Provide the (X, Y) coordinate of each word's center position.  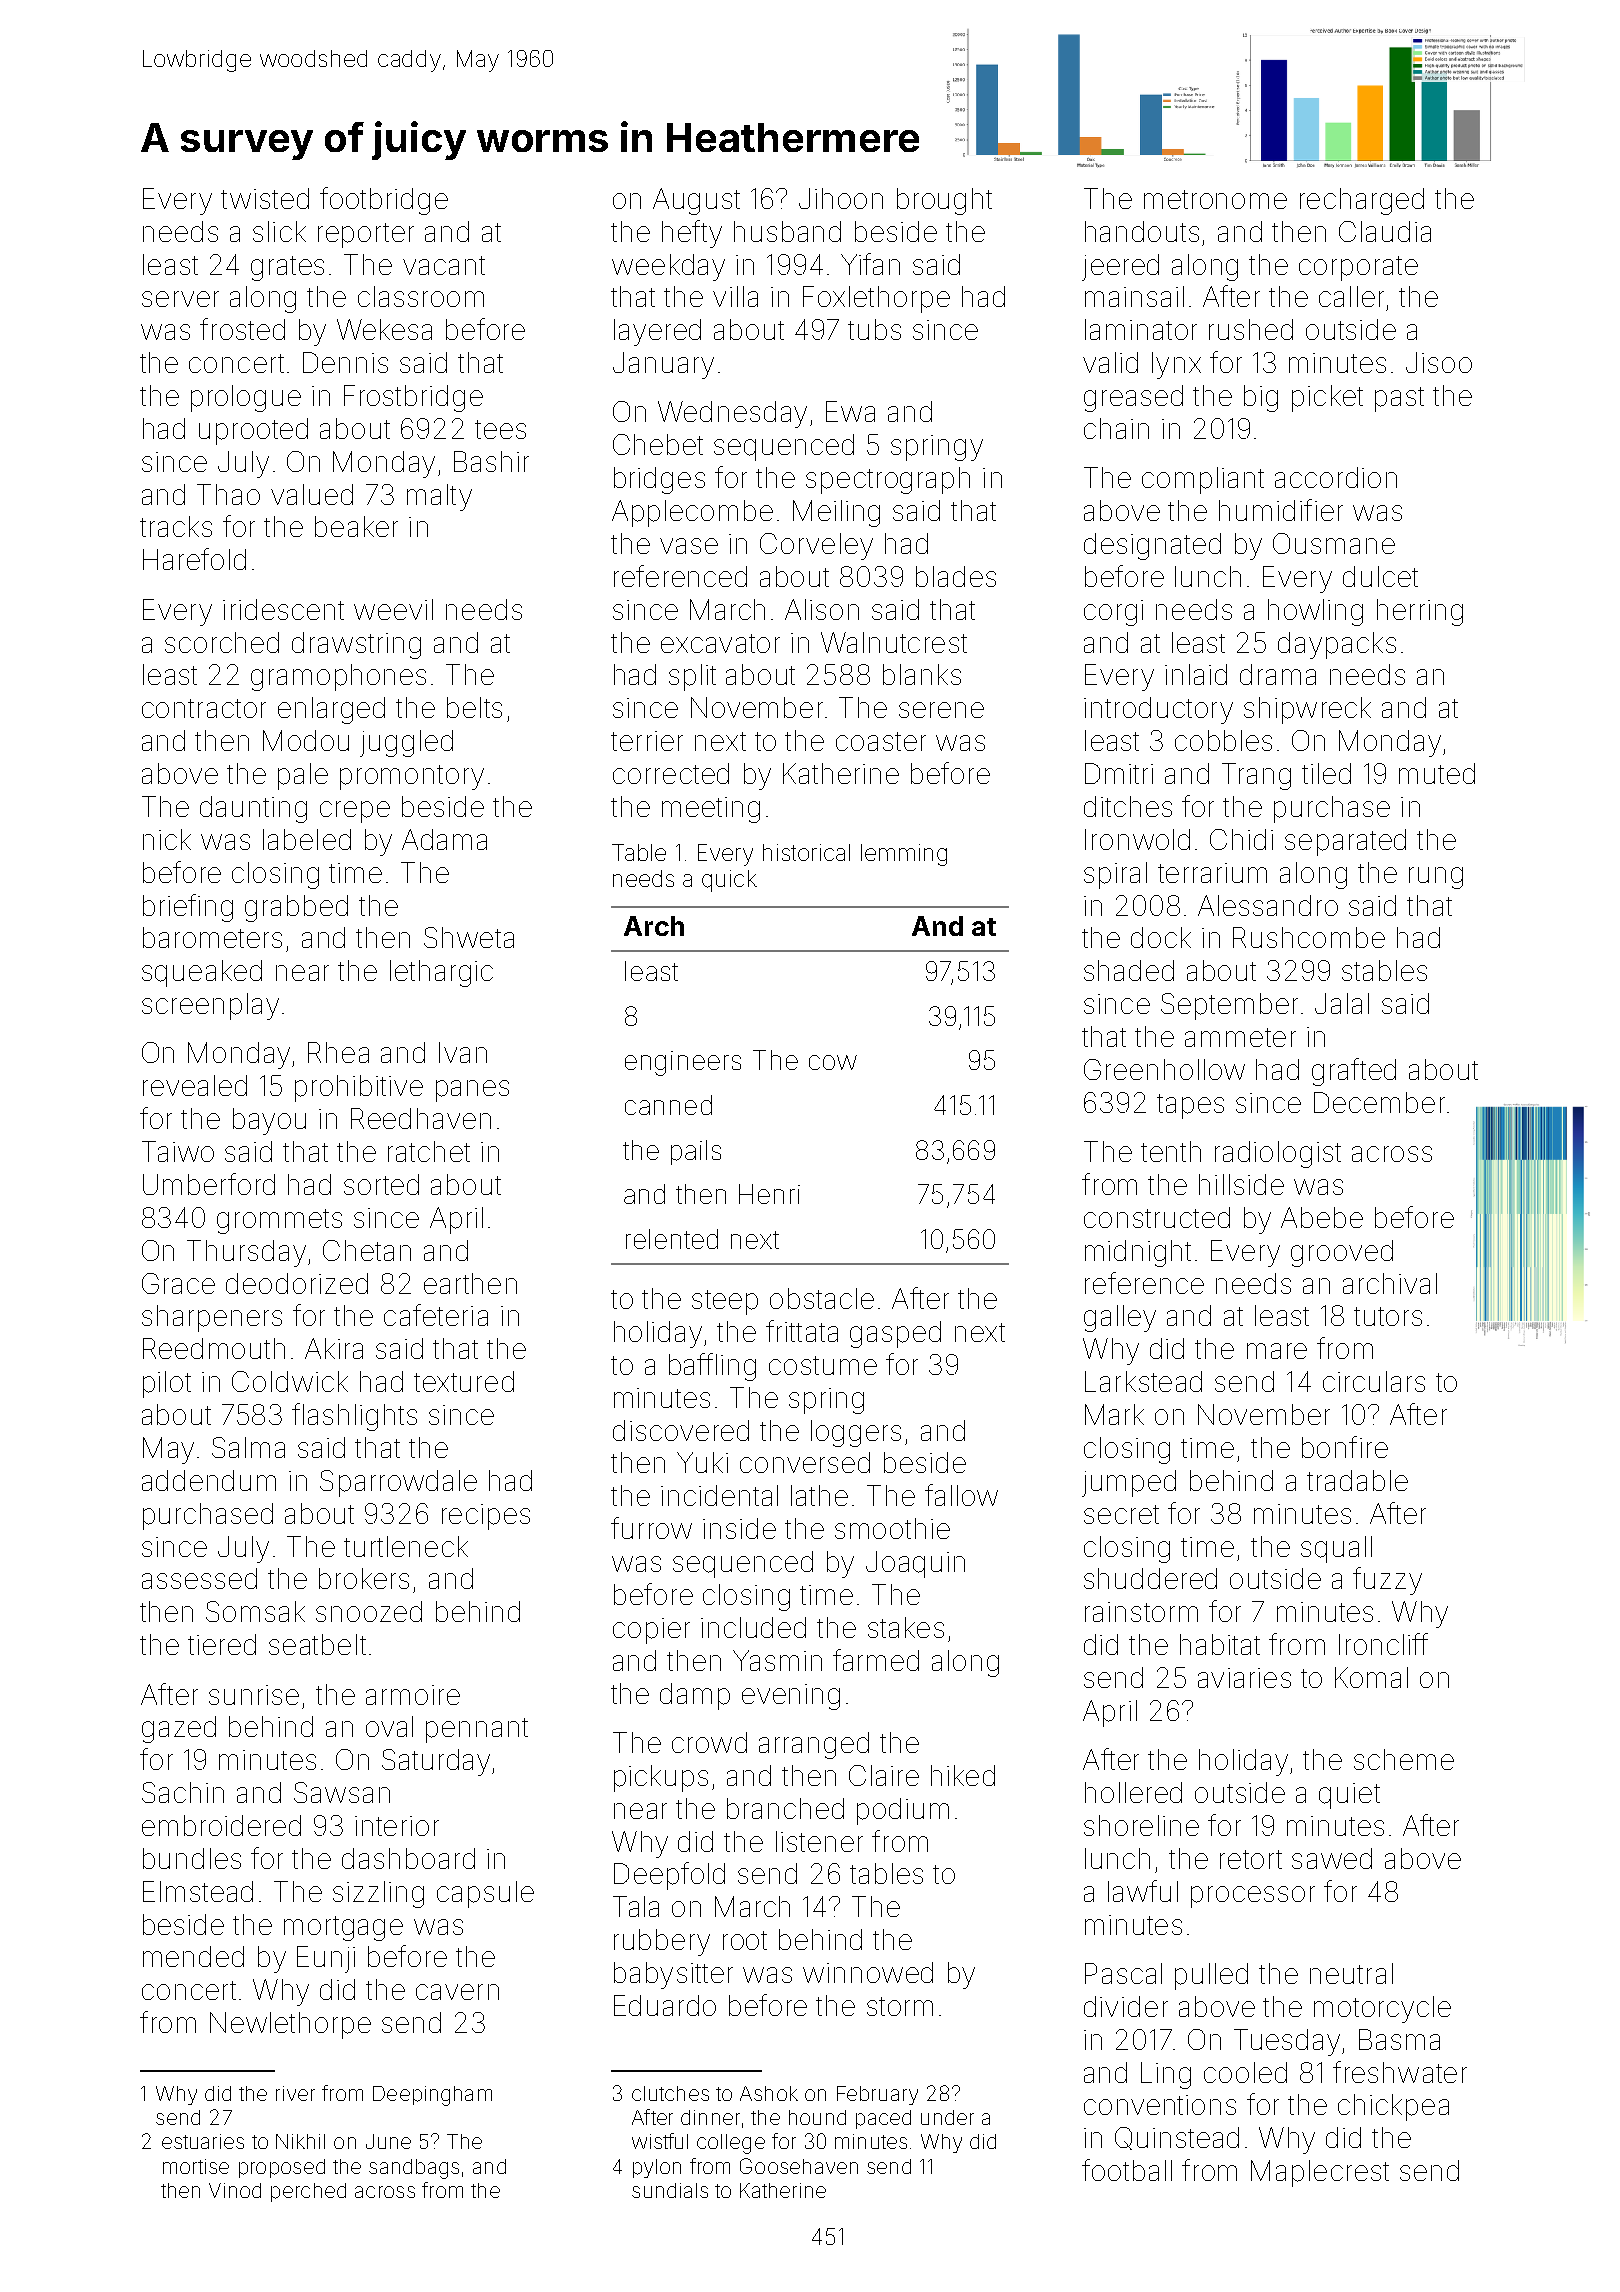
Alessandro (1268, 905)
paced (883, 2119)
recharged (1362, 201)
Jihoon (841, 198)
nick (167, 839)
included (753, 1627)
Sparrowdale (398, 1483)
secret (1121, 1514)
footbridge (384, 201)
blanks (922, 674)
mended (193, 1956)
